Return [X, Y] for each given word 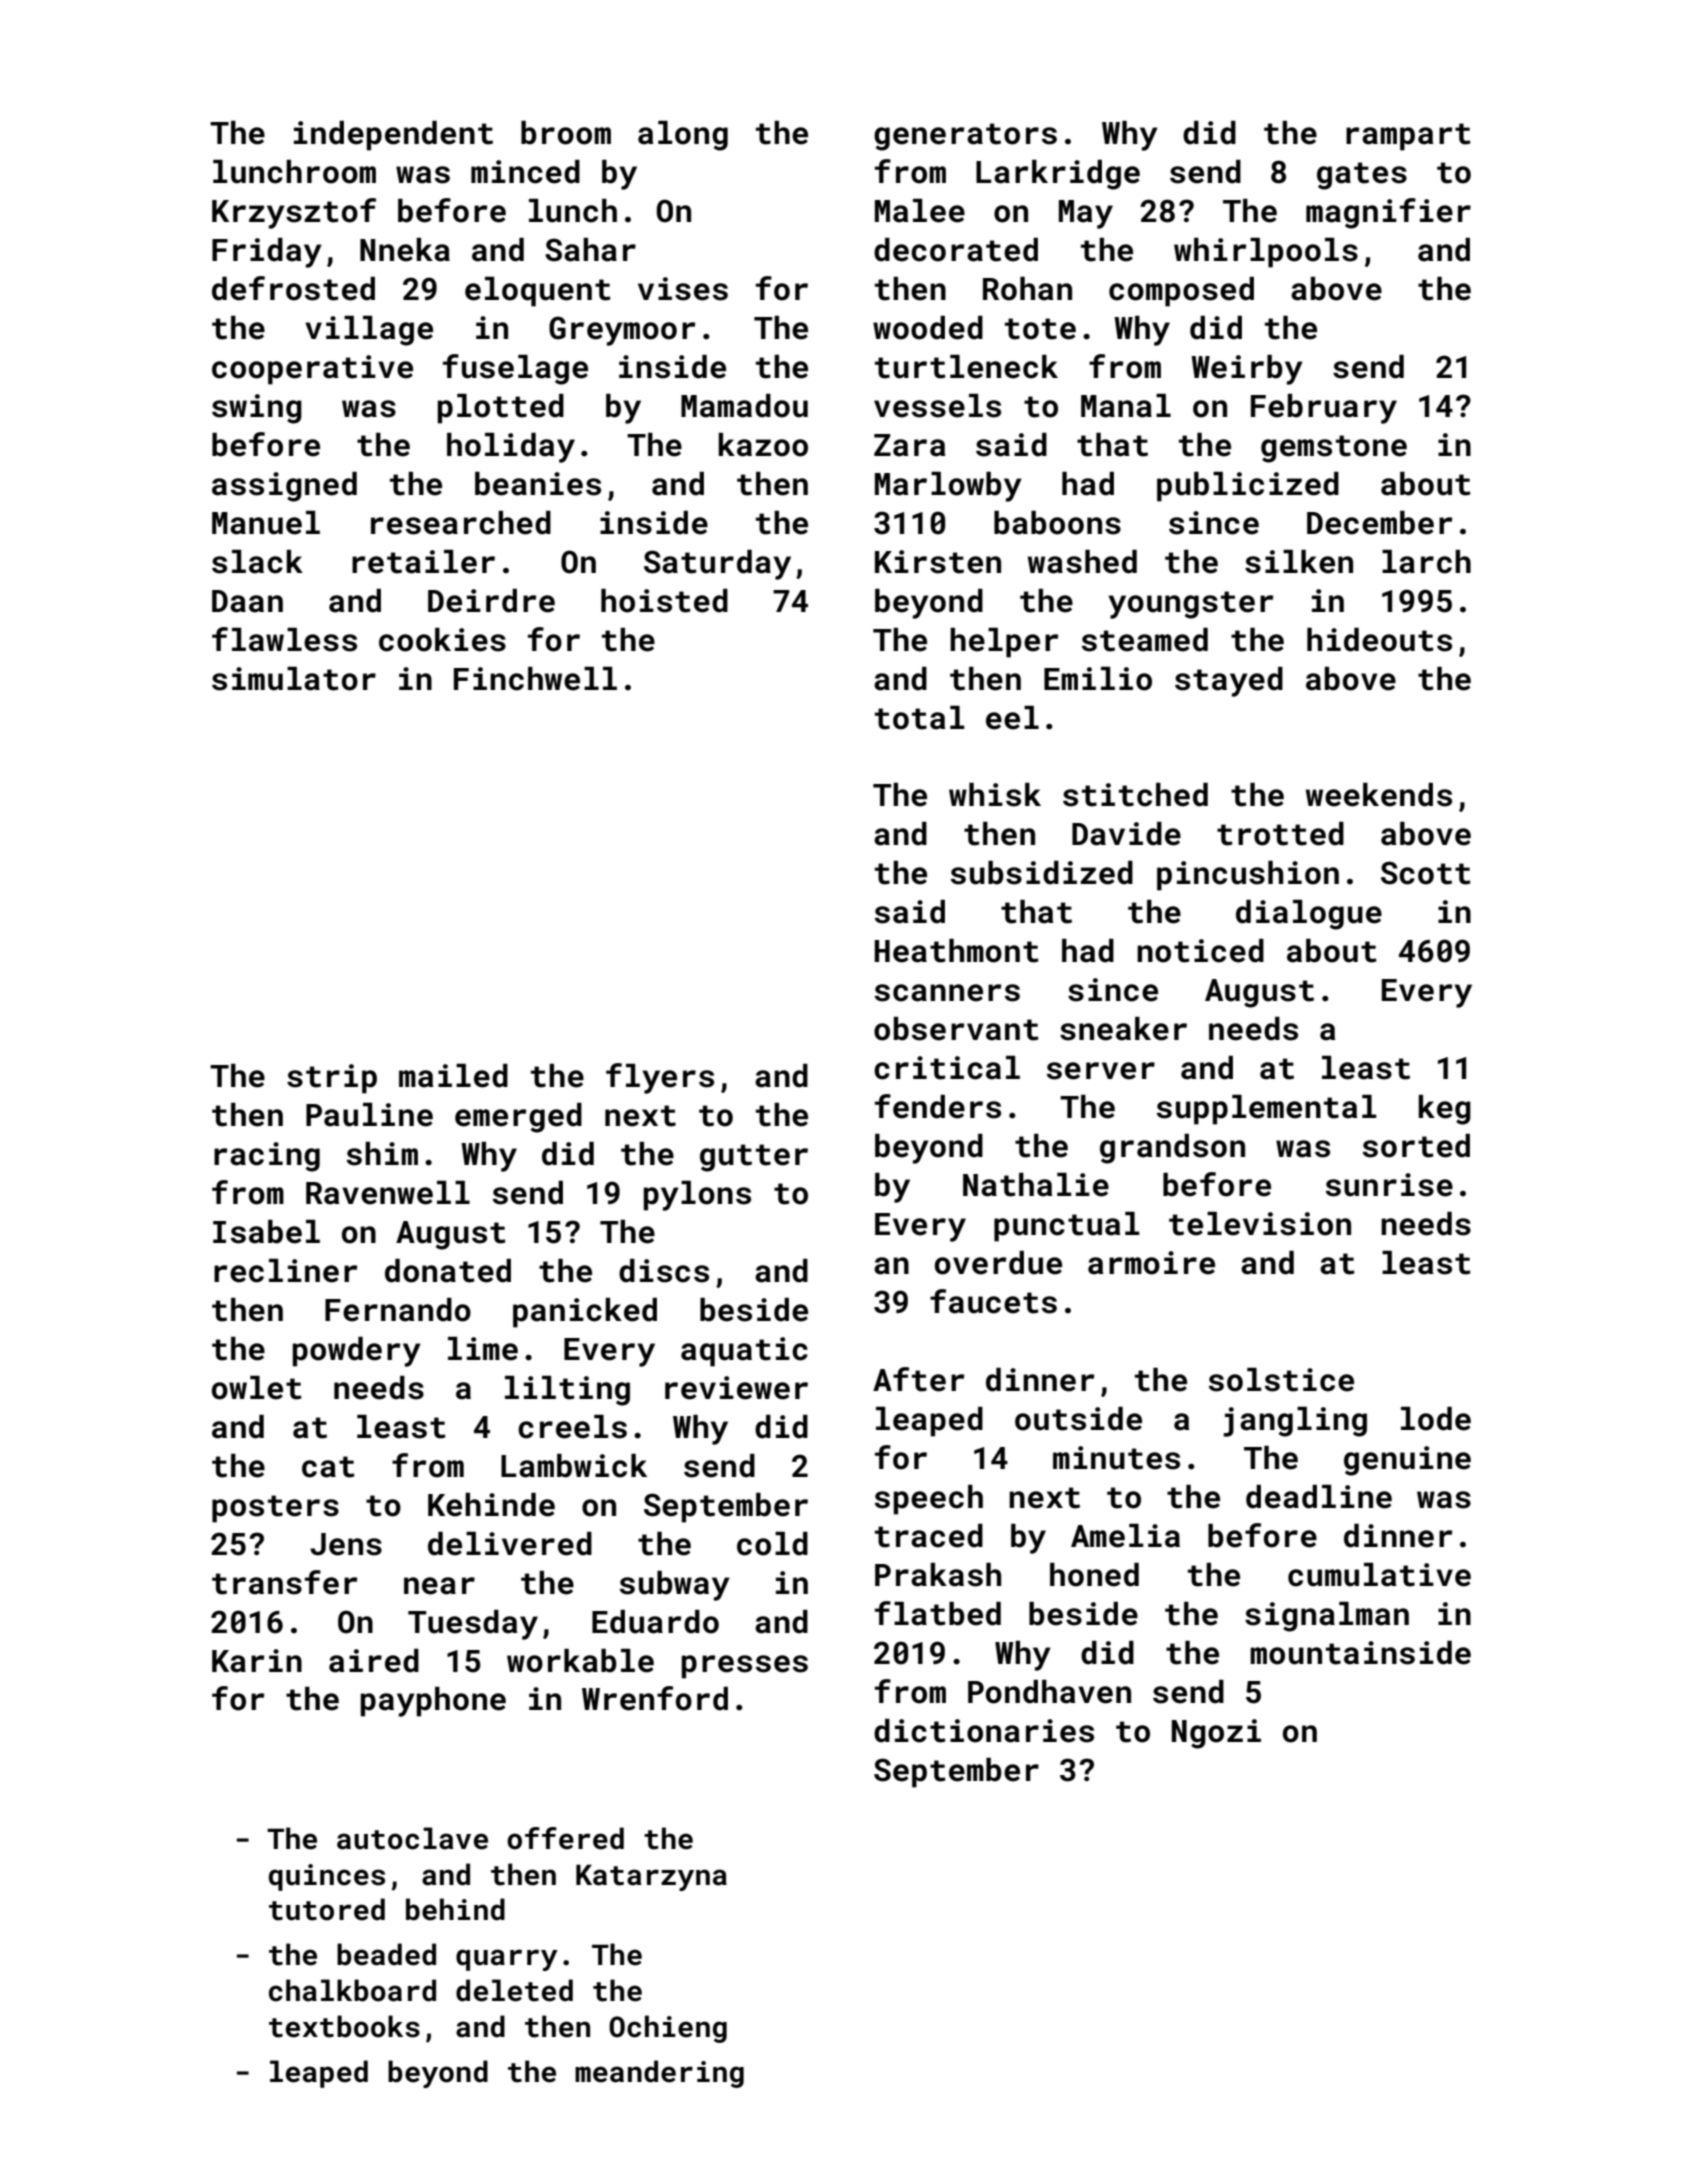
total [920, 718]
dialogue [1309, 915]
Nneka [405, 250]
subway [675, 1586]
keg [1444, 1110]
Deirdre [491, 601]
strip [332, 1079]
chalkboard [352, 1990]
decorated [956, 250]
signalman [1327, 1617]
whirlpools [1266, 253]
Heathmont [957, 951]
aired [374, 1661]
